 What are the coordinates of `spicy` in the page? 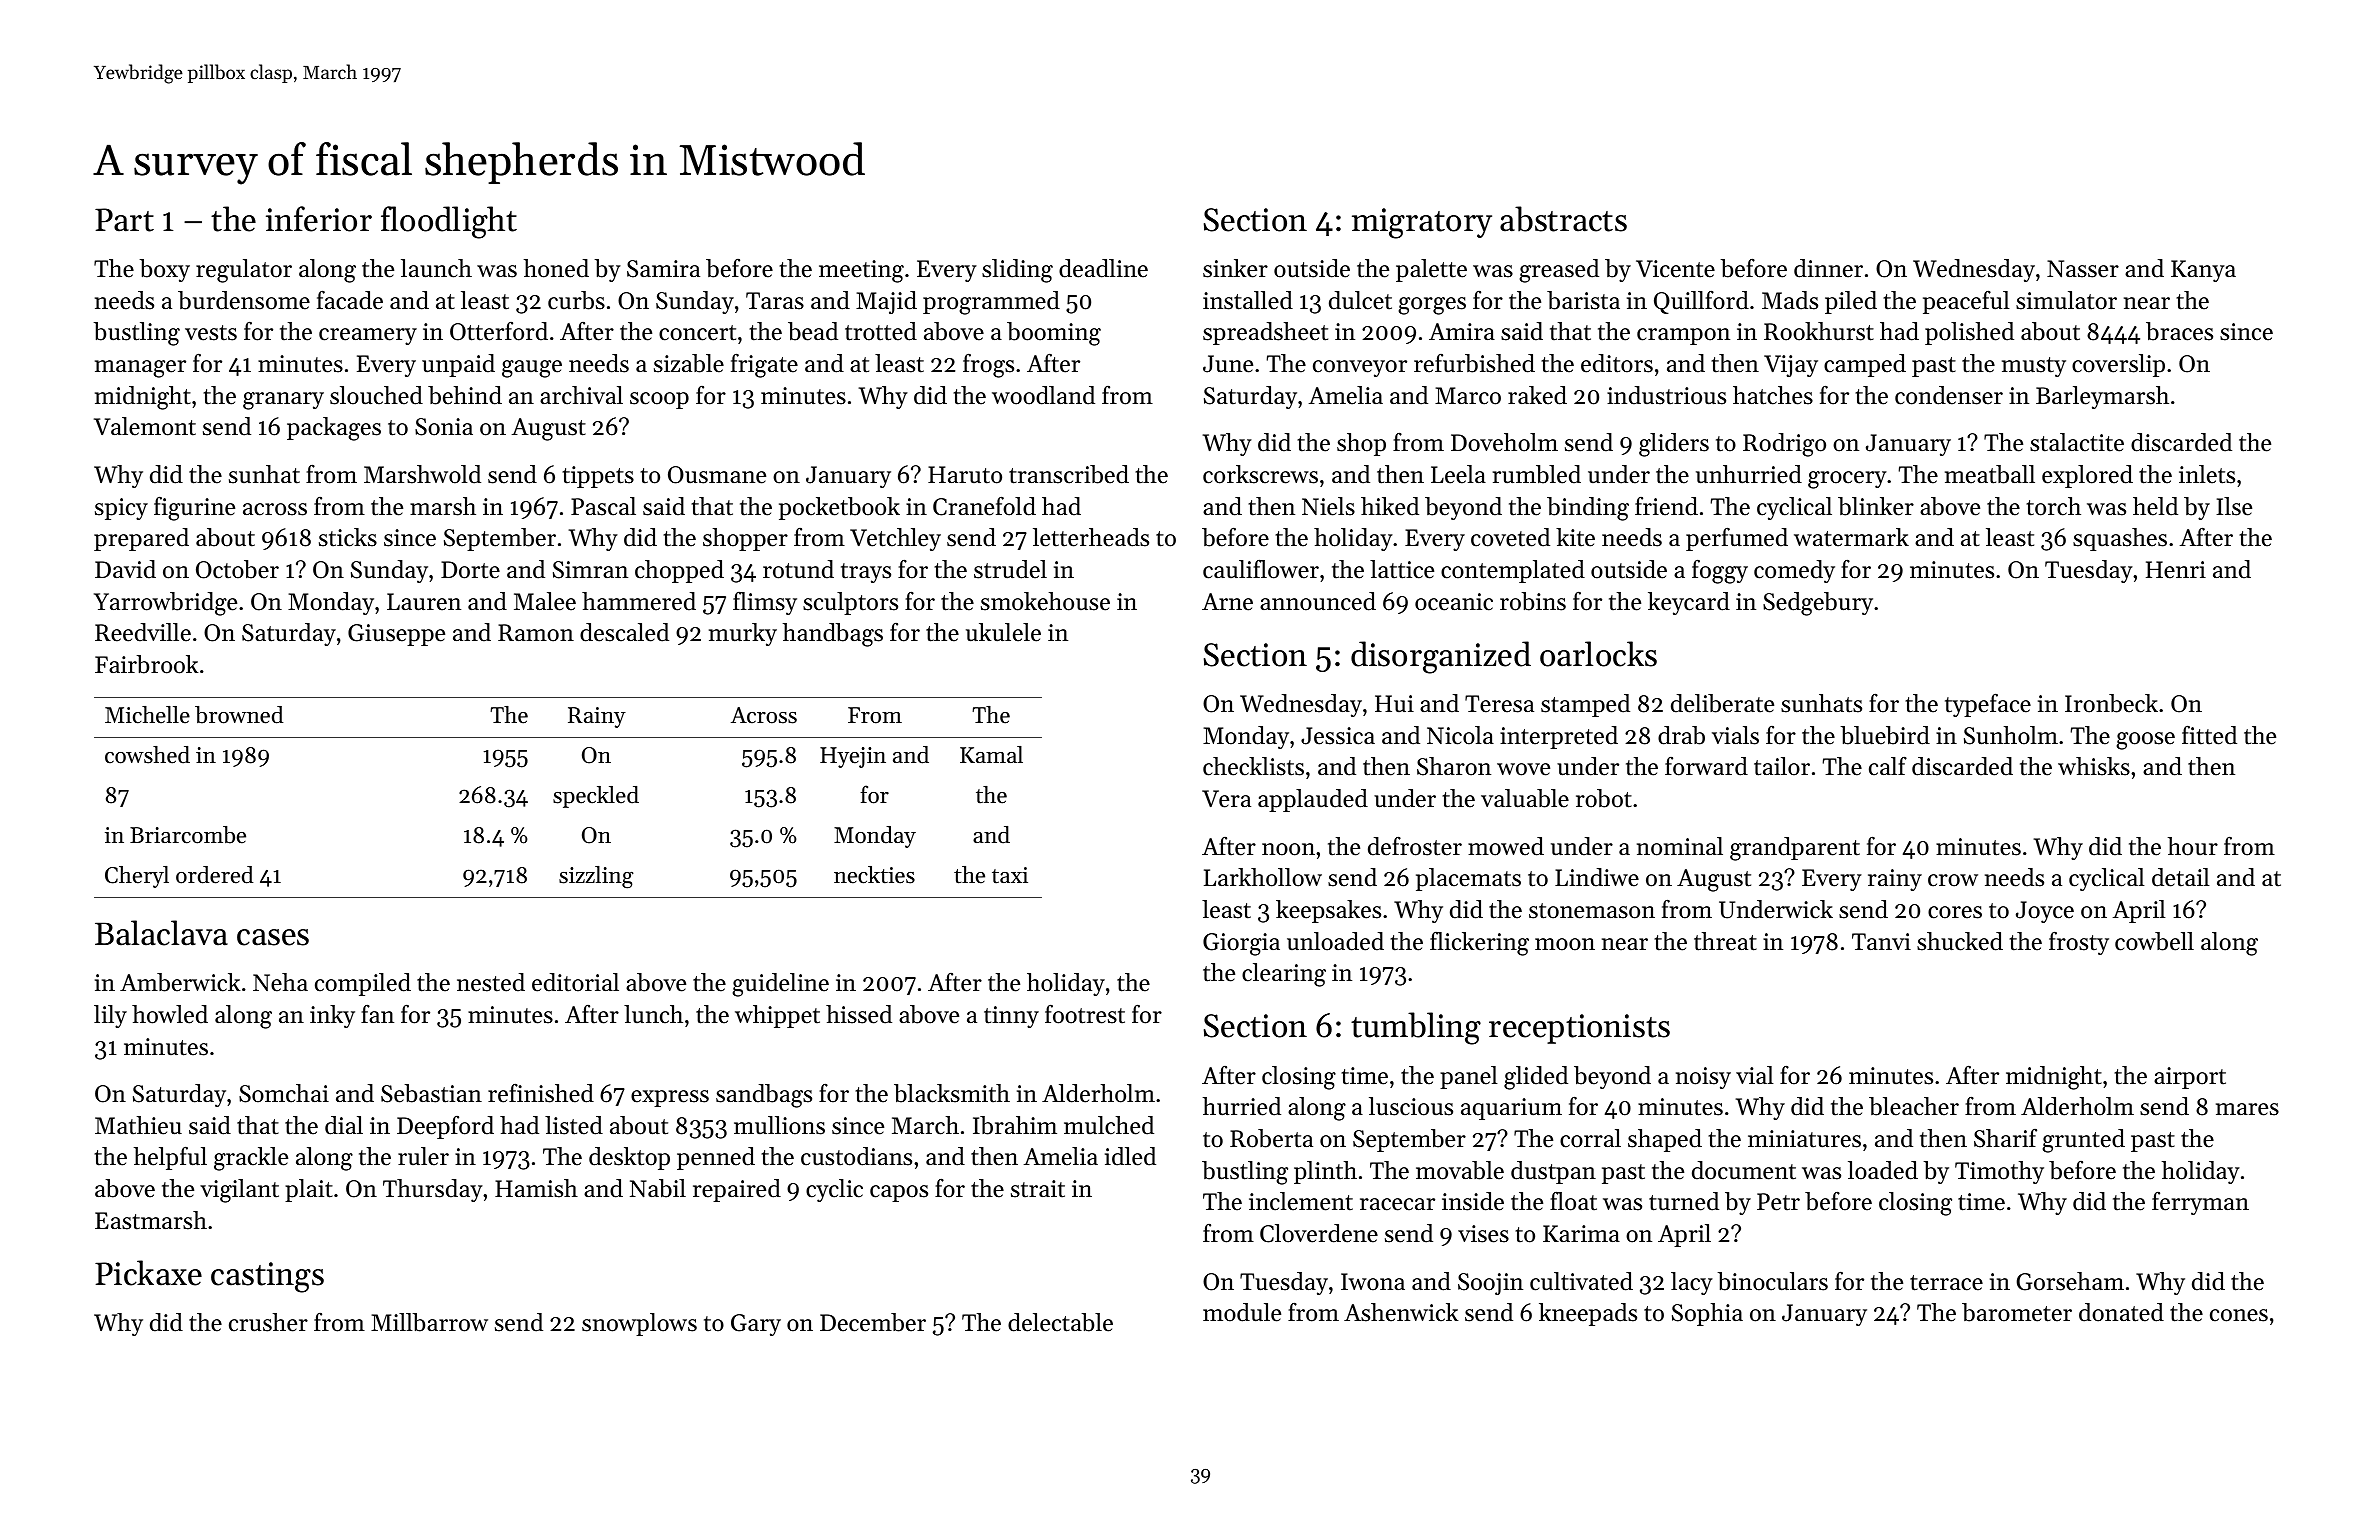 It's located at (121, 509).
